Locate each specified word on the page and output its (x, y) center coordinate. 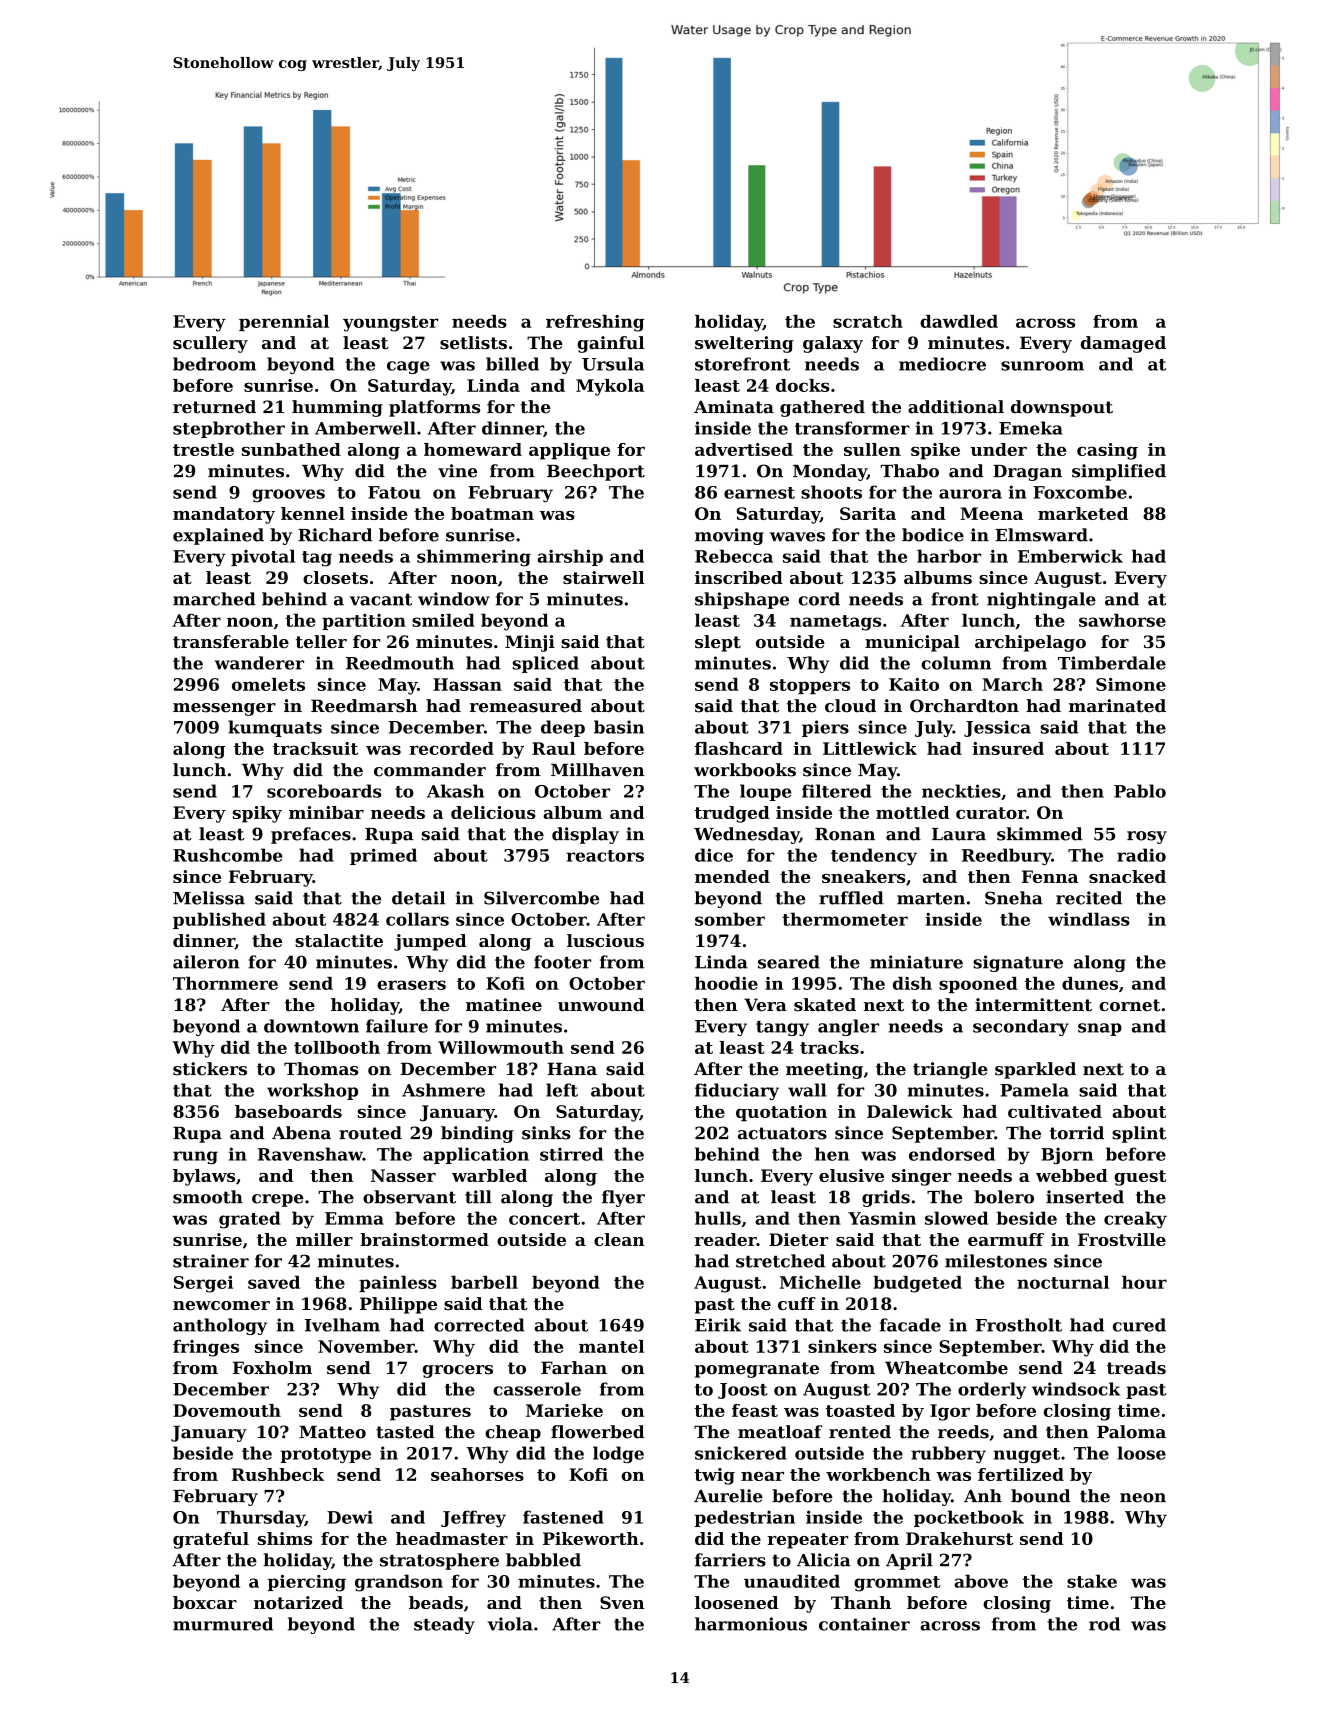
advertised (744, 449)
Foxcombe (1080, 492)
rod (1104, 1624)
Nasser (403, 1175)
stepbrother (229, 429)
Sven (622, 1602)
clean (619, 1239)
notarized (298, 1602)
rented (860, 1432)
